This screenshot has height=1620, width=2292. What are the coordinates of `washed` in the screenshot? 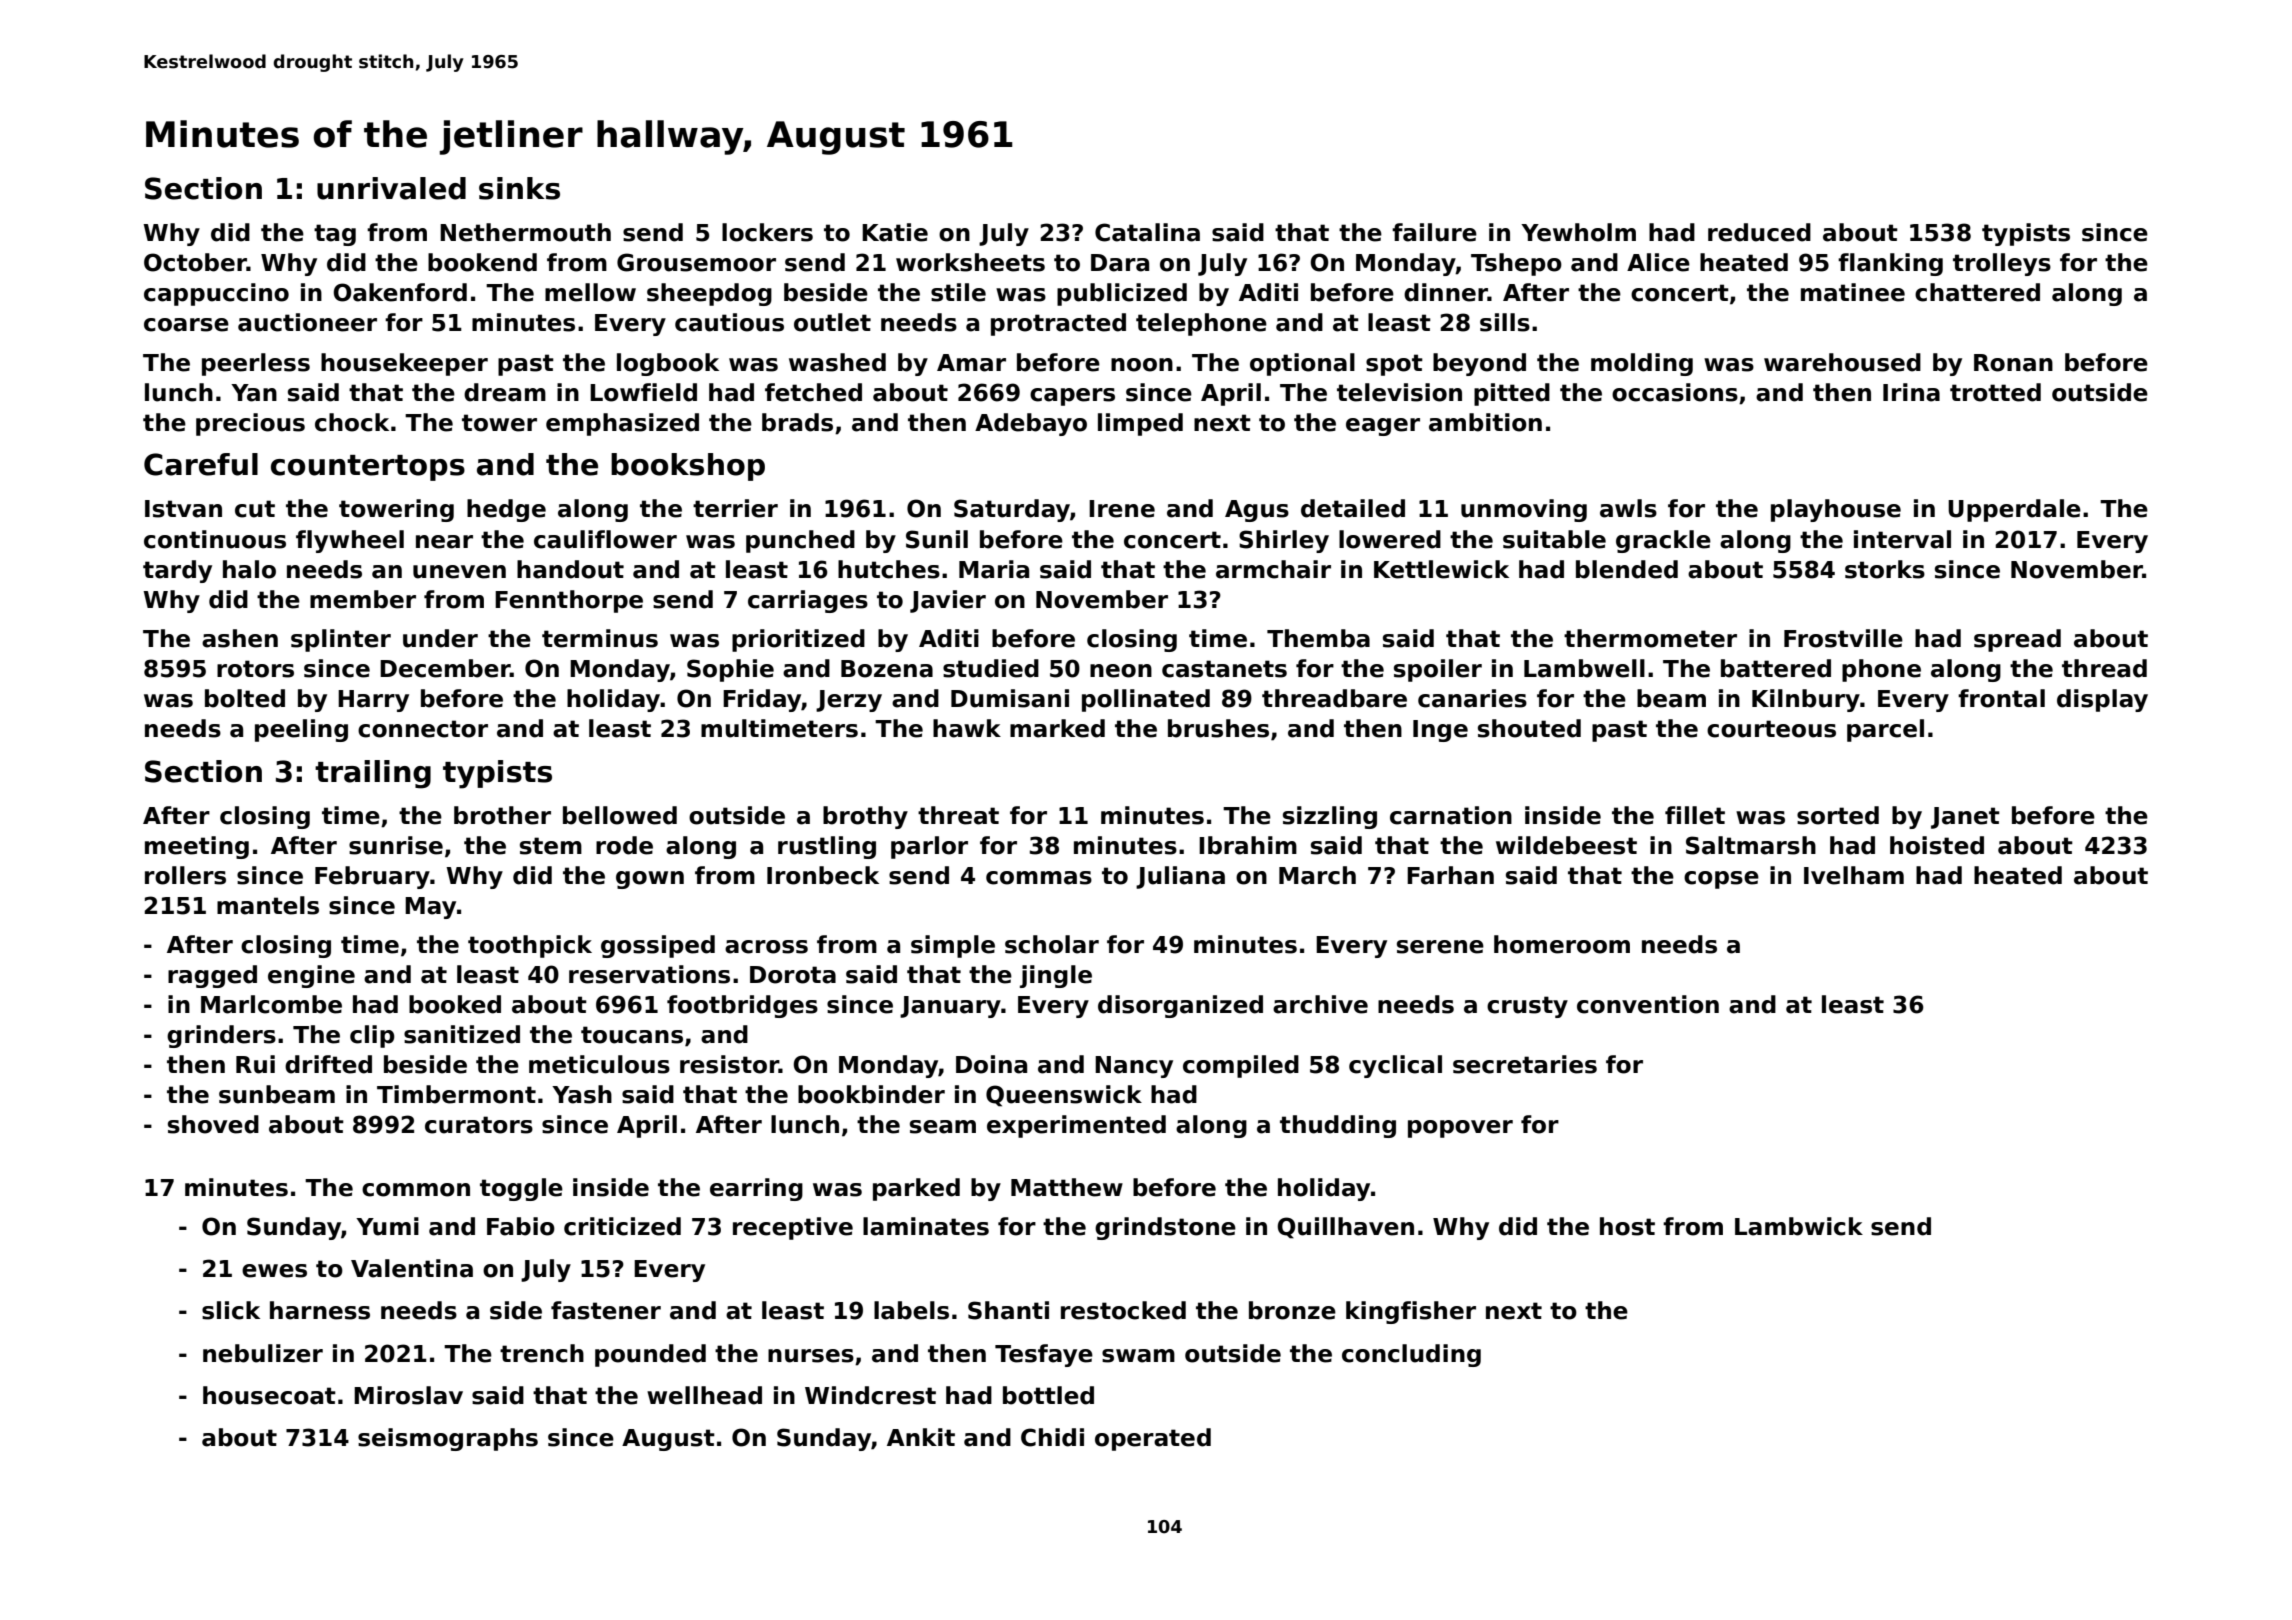 It's located at (837, 362).
